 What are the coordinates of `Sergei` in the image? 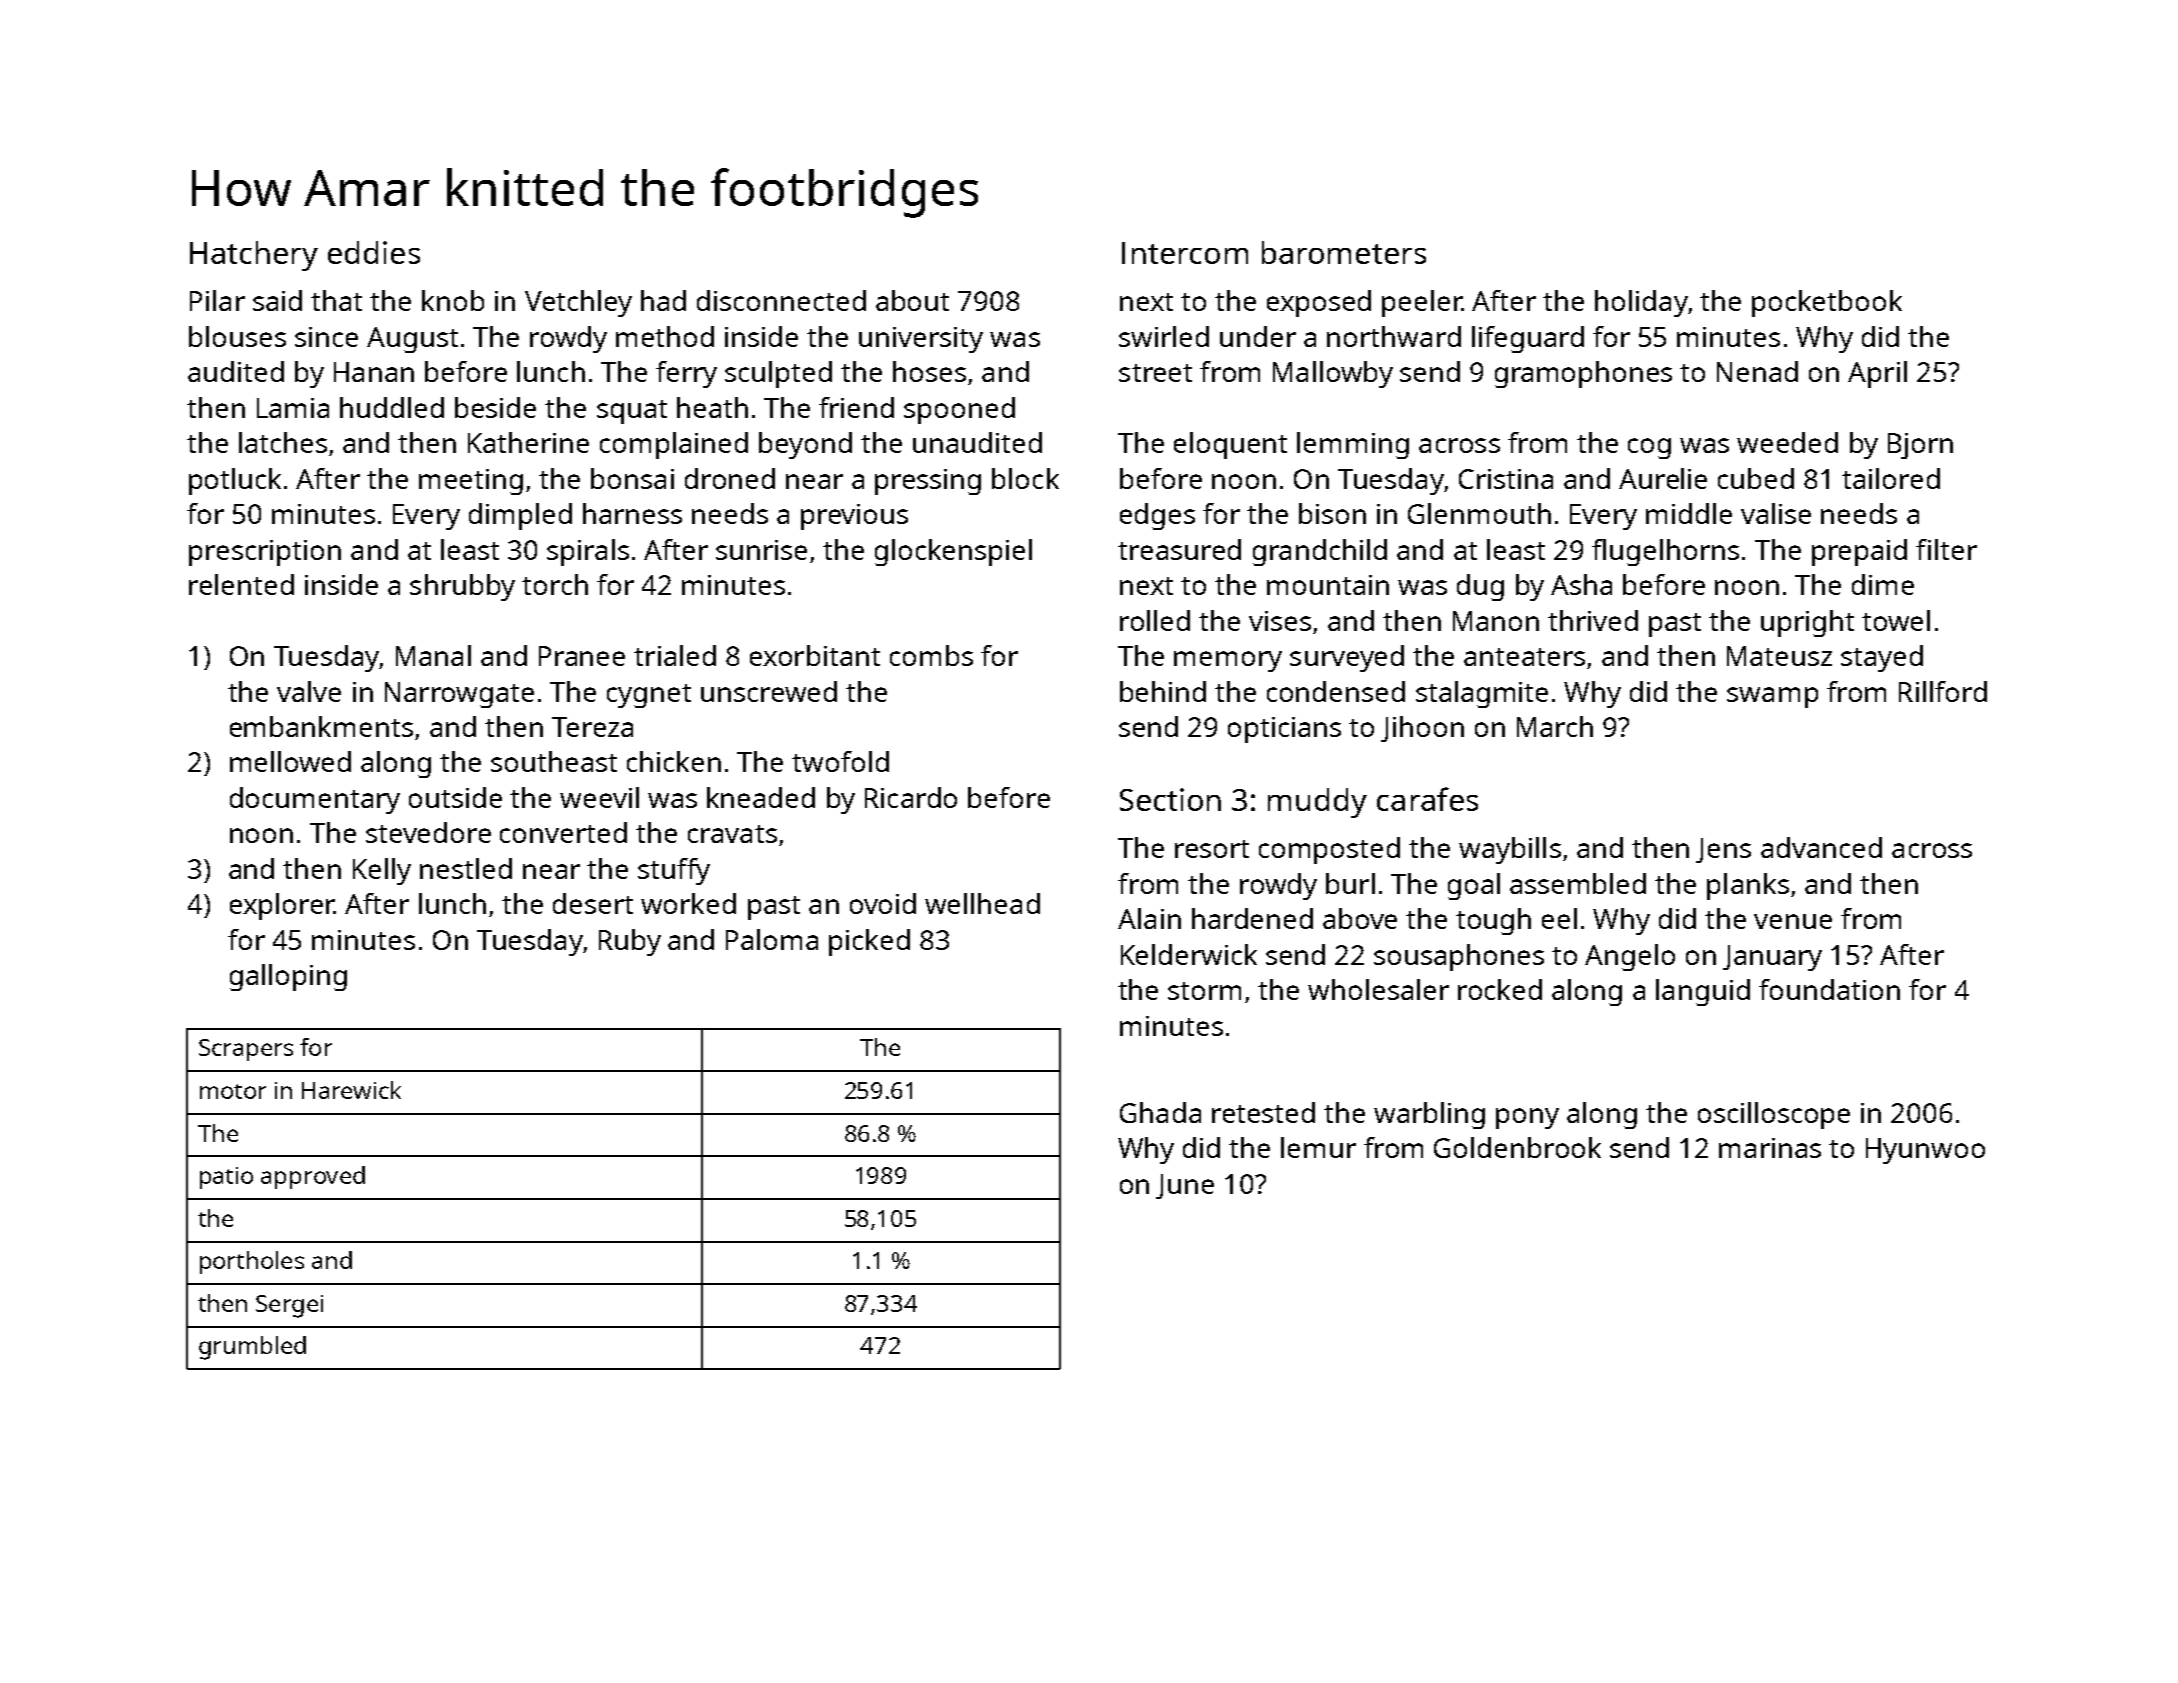 It's located at (289, 1306).
